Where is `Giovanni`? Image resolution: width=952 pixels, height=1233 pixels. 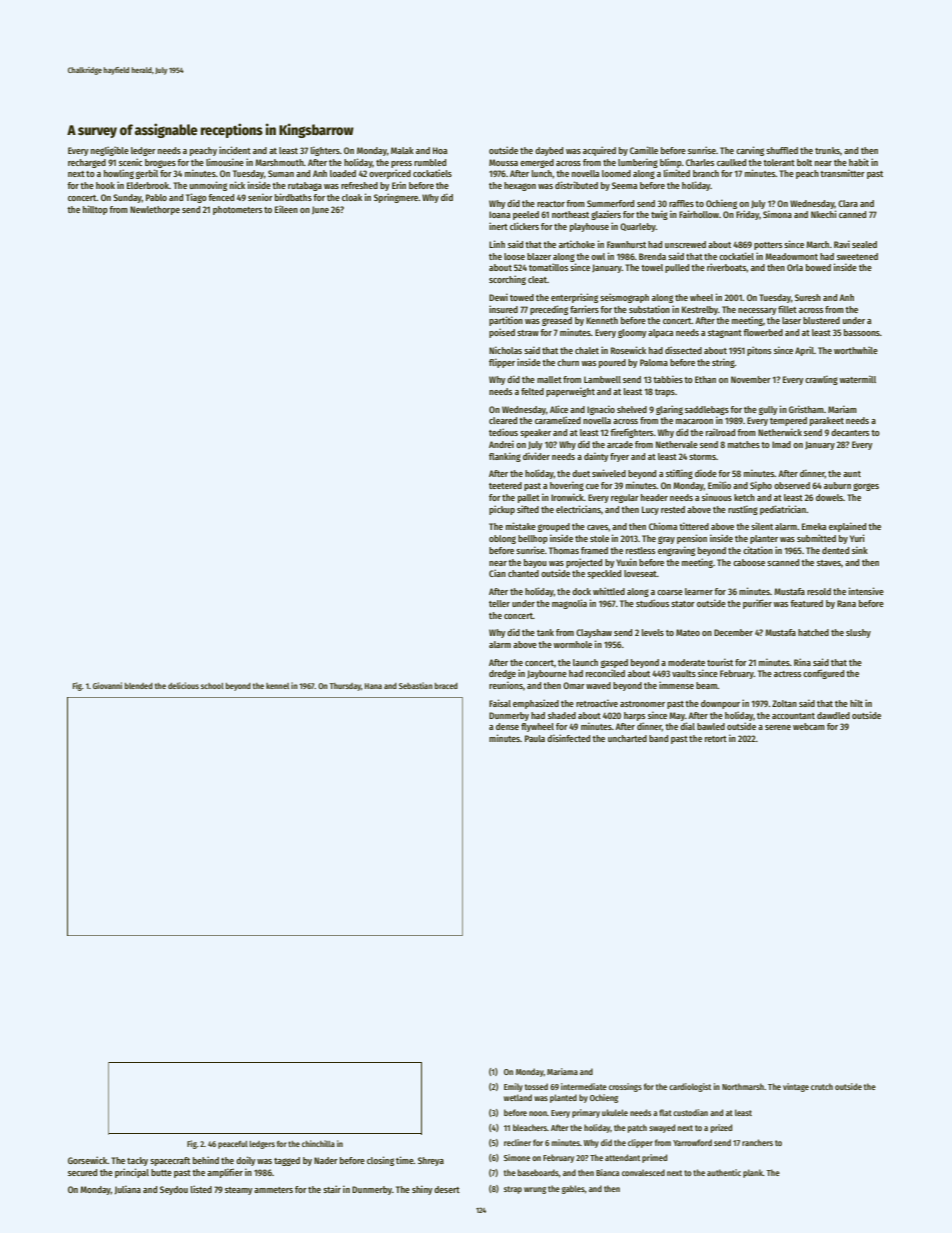
Giovanni is located at coordinates (107, 685).
